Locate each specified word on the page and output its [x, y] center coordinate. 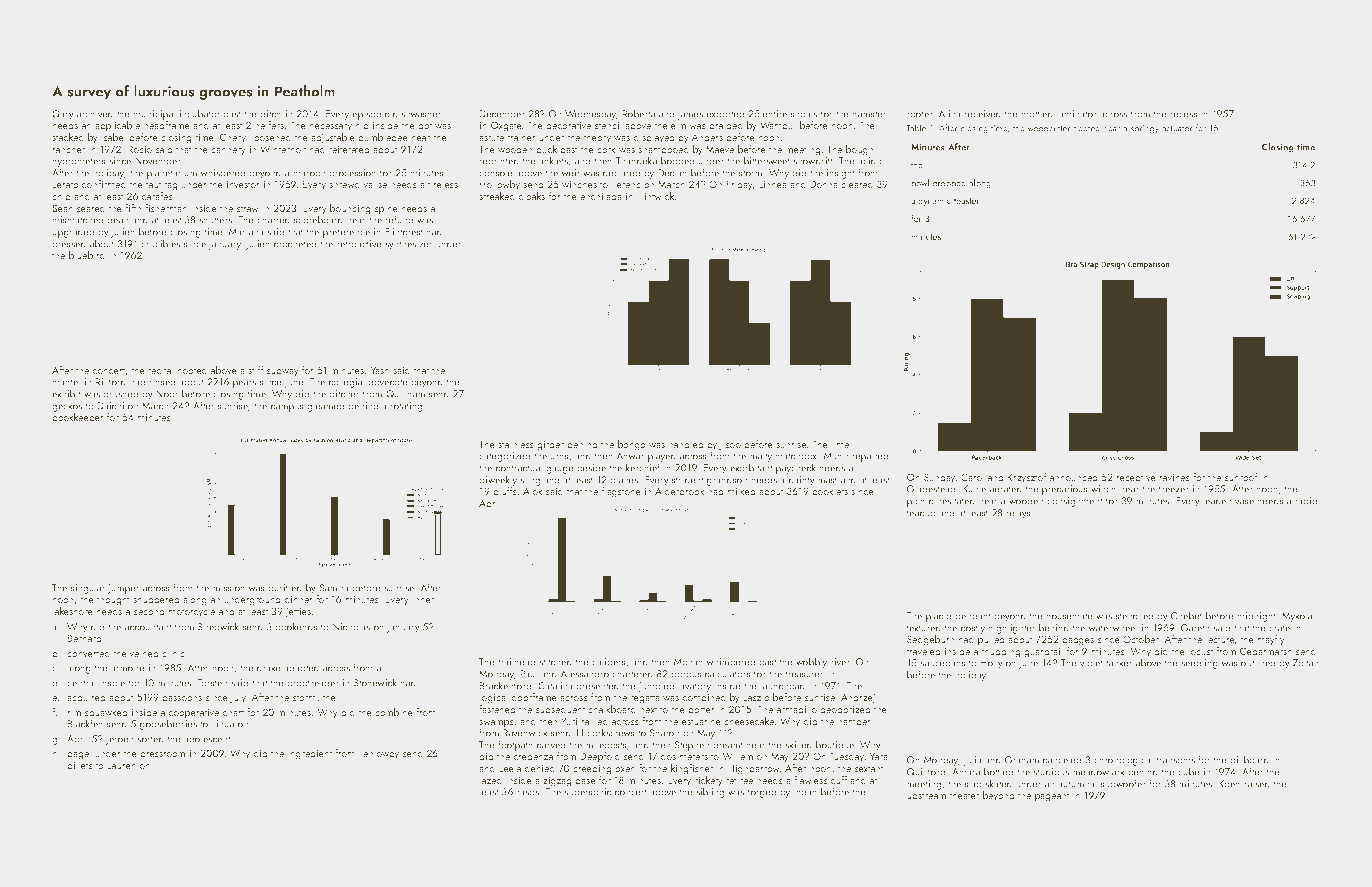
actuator [1177, 129]
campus [287, 408]
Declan [672, 172]
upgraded [73, 232]
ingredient [310, 754]
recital [160, 370]
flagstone [621, 492]
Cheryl [234, 138]
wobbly [811, 662]
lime [840, 444]
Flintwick [655, 196]
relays [1019, 513]
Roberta [639, 113]
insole [112, 682]
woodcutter [1049, 128]
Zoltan [1305, 662]
